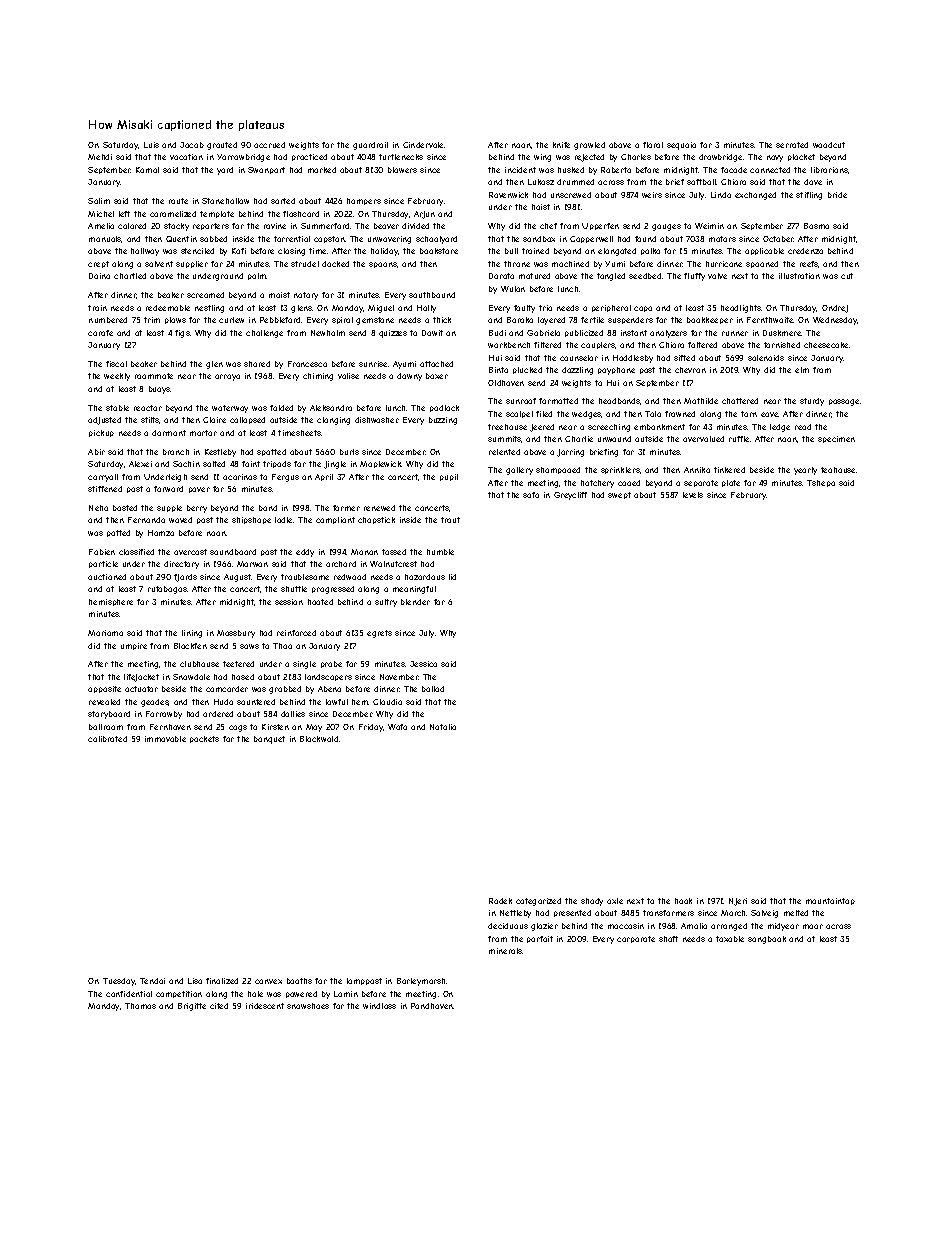 The width and height of the screenshot is (952, 1233). Describe the element at coordinates (376, 420) in the screenshot. I see `dishwasher` at that location.
